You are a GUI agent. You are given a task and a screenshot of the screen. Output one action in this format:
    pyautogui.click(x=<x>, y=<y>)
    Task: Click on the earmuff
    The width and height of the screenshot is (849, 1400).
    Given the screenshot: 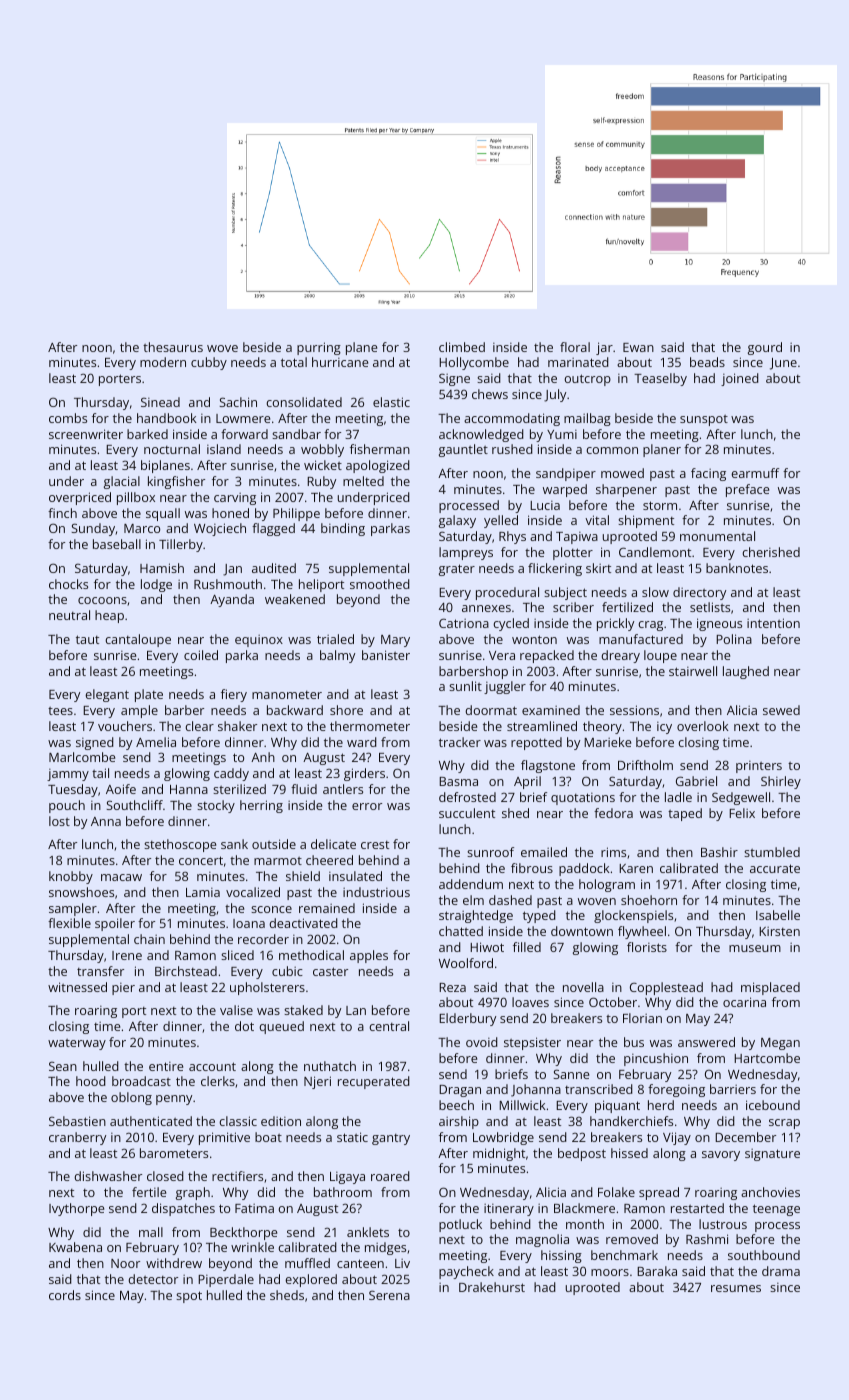 What is the action you would take?
    pyautogui.click(x=755, y=473)
